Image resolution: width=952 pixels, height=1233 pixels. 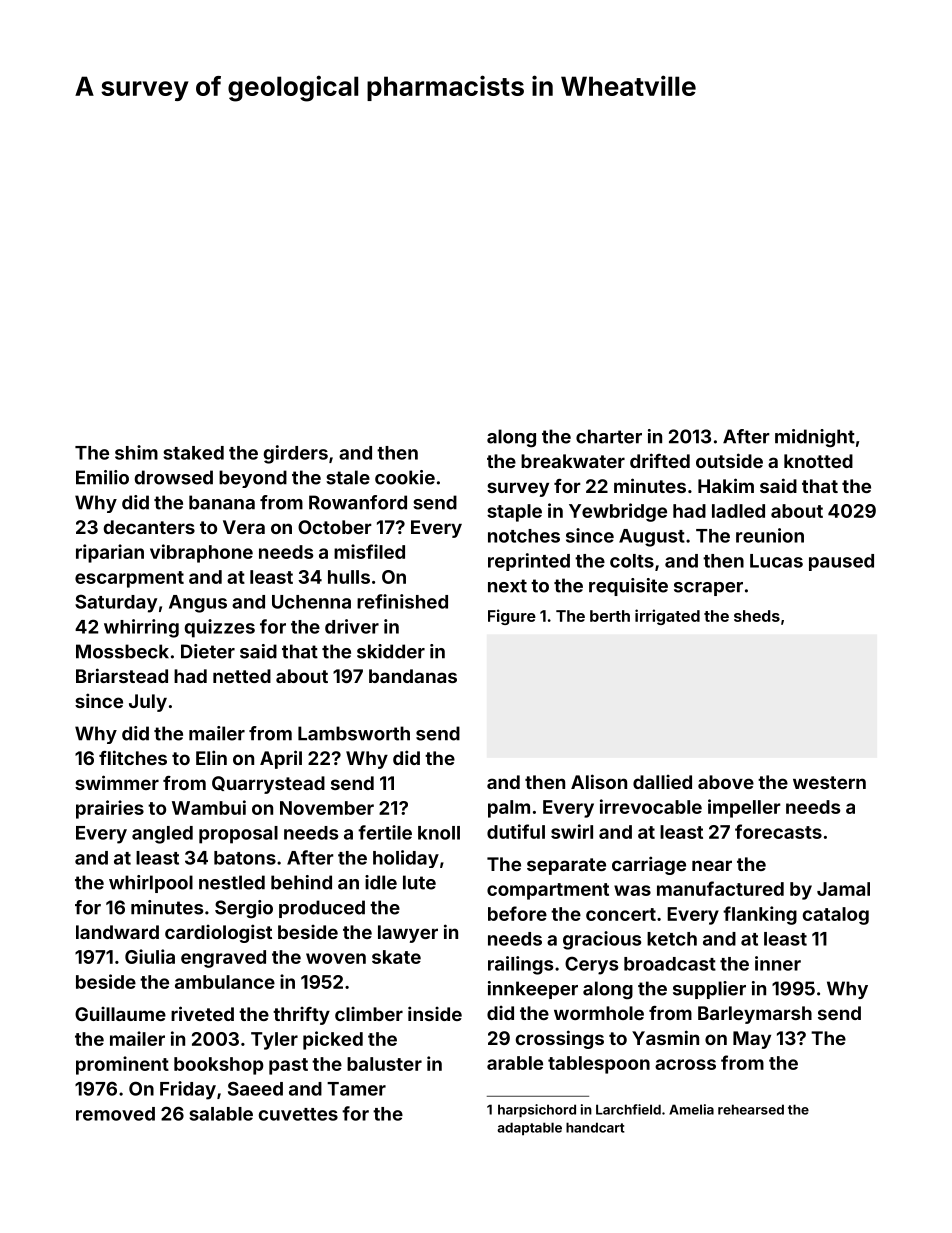 What do you see at coordinates (136, 452) in the document?
I see `shim` at bounding box center [136, 452].
